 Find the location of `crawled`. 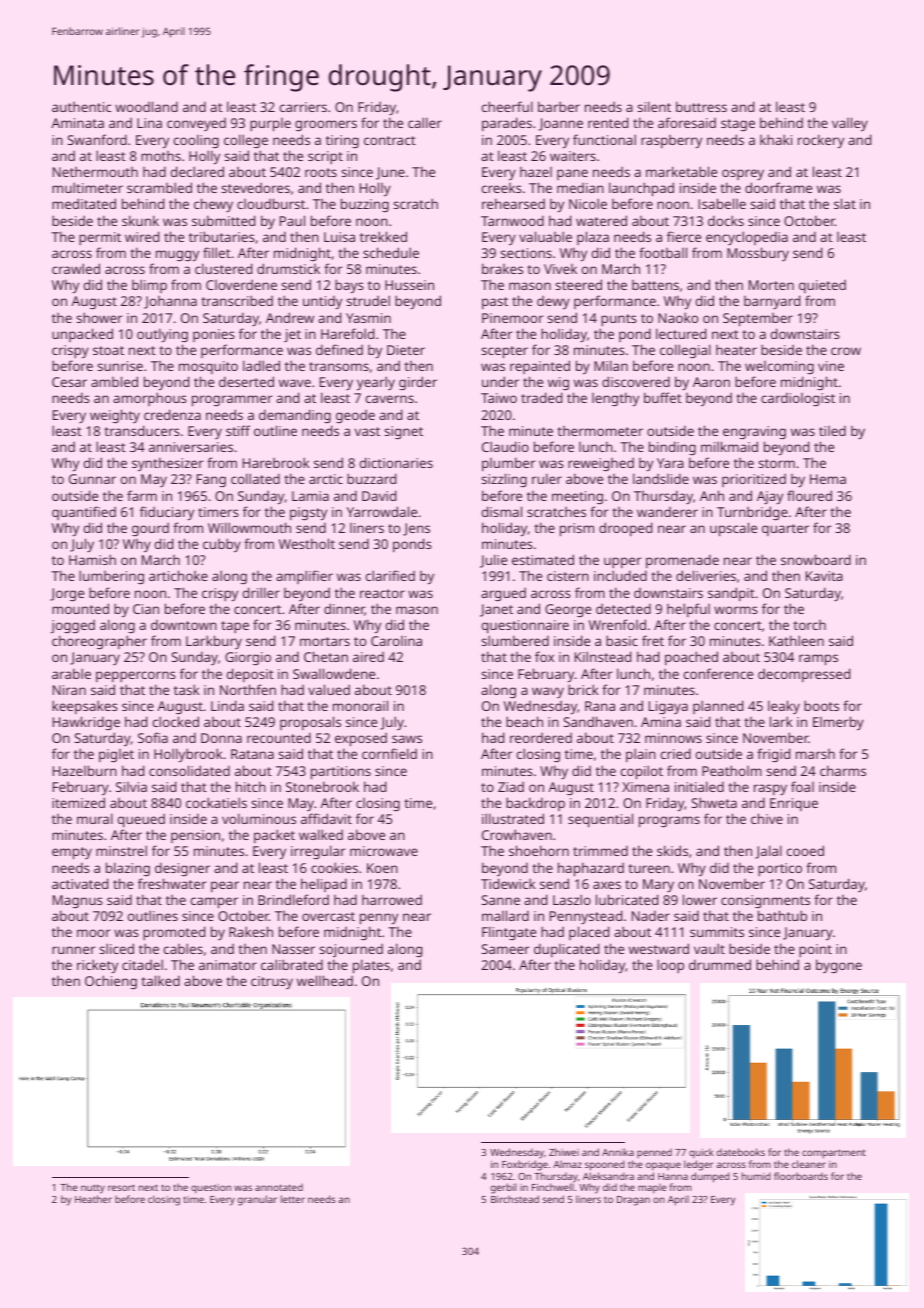

crawled is located at coordinates (76, 268).
